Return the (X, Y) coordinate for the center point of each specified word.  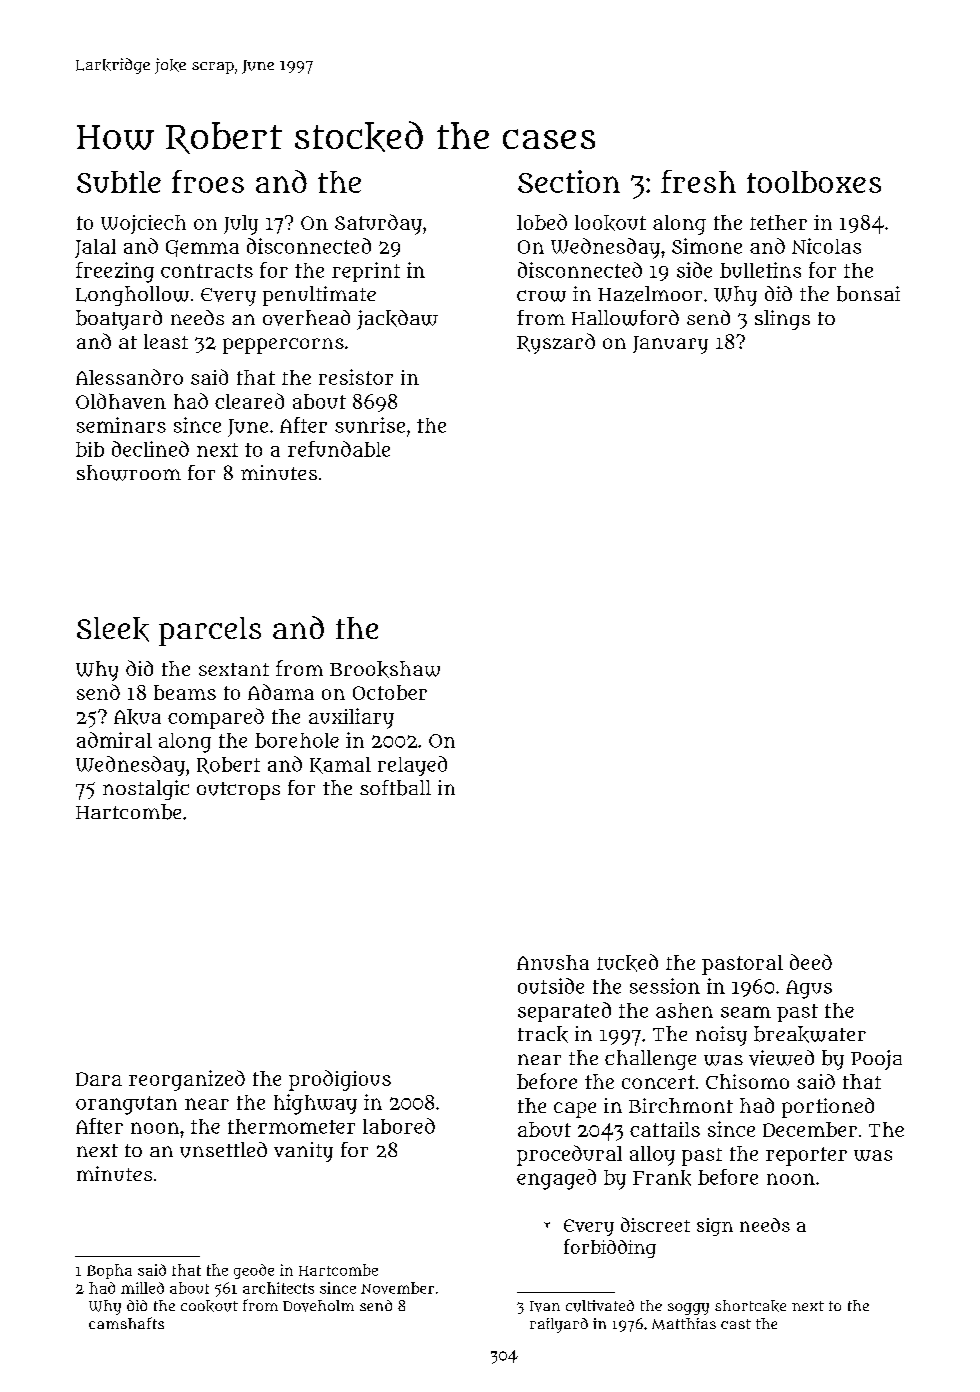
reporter (806, 1156)
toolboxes (814, 182)
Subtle (119, 182)
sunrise (370, 425)
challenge (650, 1060)
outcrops (238, 791)
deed (811, 962)
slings (782, 320)
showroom (129, 473)
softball (395, 788)
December (810, 1129)
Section (569, 181)
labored (399, 1126)
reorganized (187, 1080)
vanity (303, 1152)
